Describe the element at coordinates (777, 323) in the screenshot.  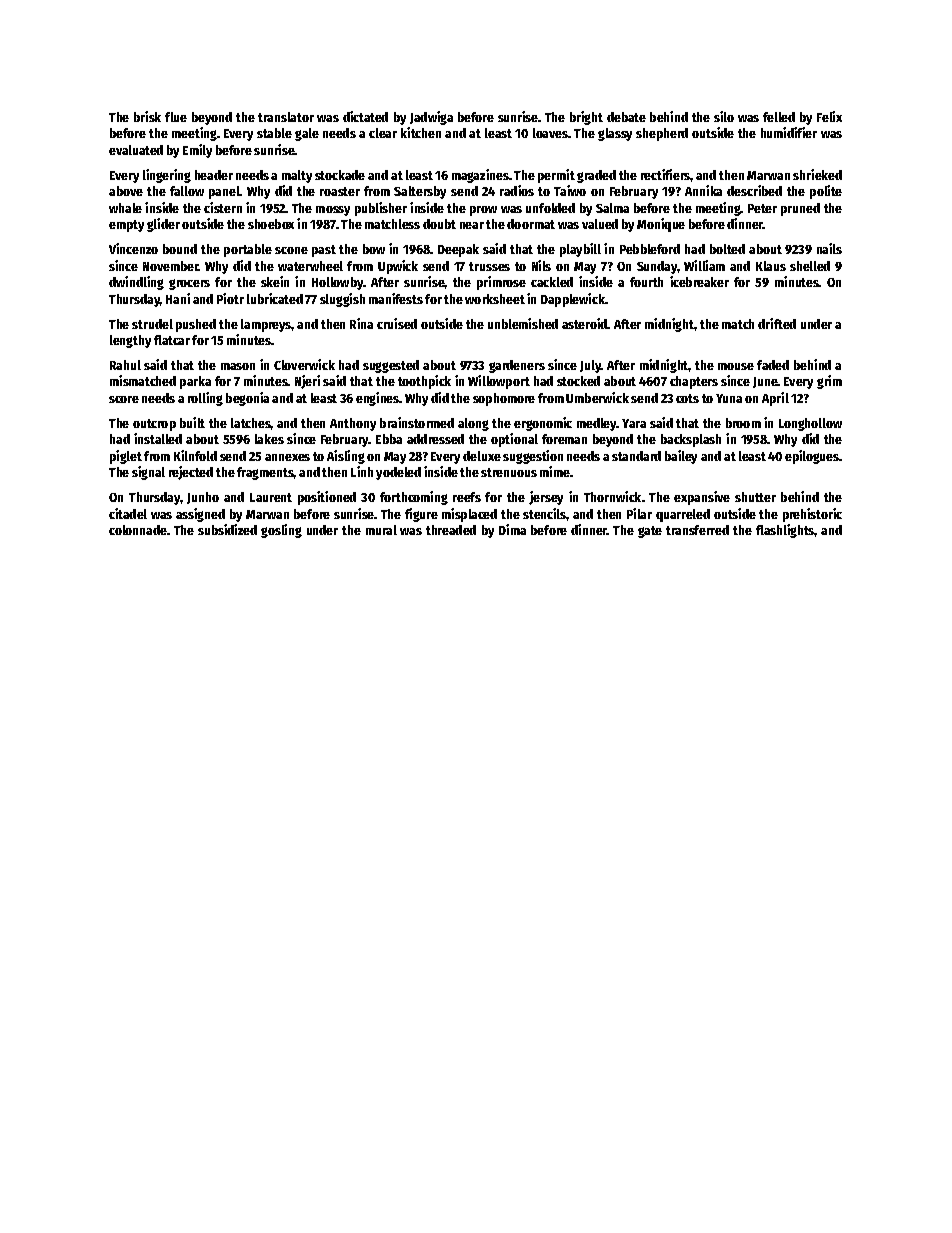
I see `drifted` at that location.
